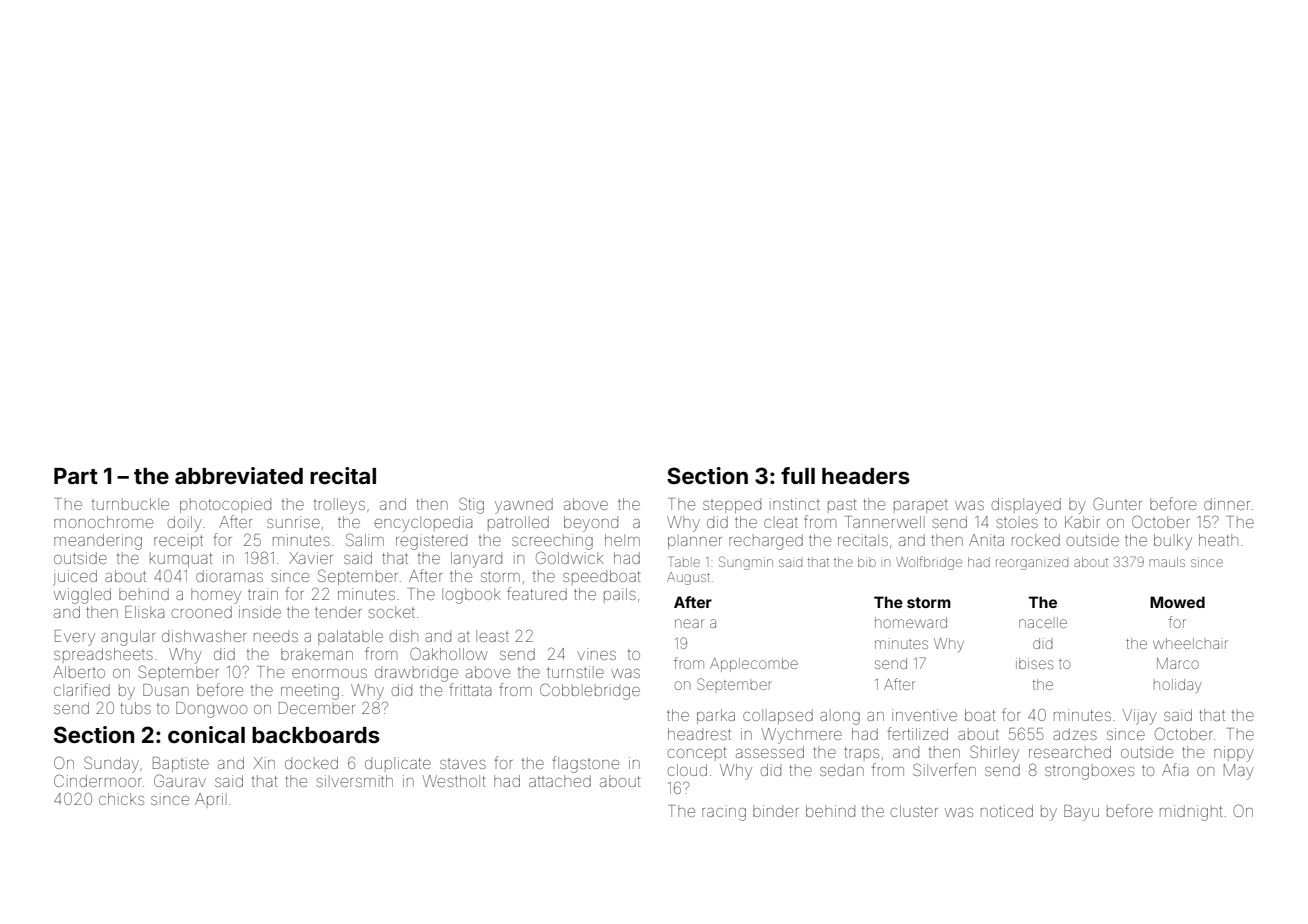  Describe the element at coordinates (180, 780) in the image. I see `Gaurav` at that location.
